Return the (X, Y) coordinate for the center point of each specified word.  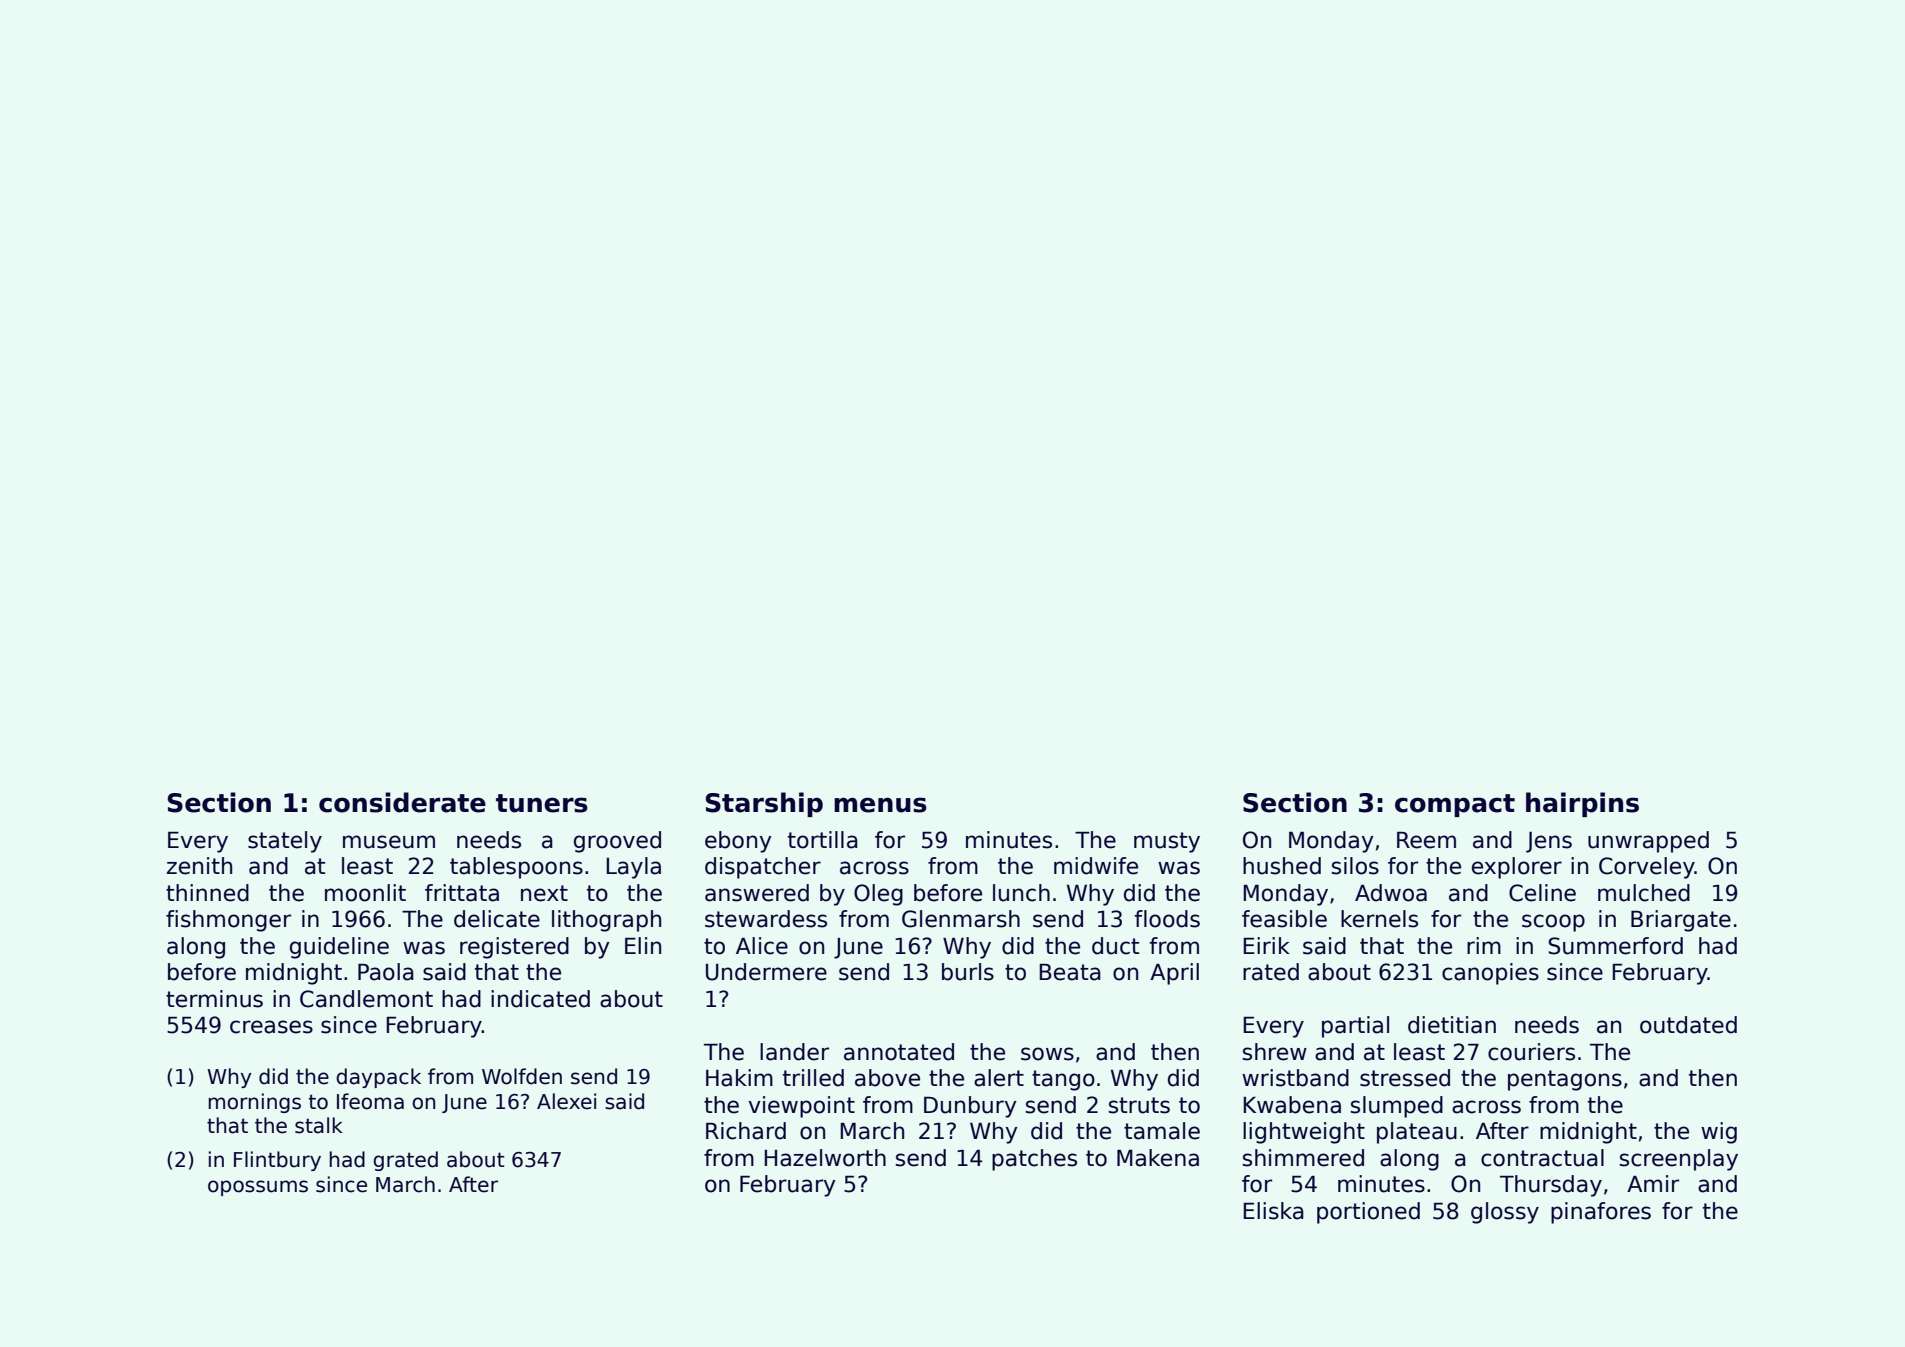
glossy (1505, 1213)
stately (285, 842)
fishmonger (228, 921)
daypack (378, 1078)
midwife (1096, 866)
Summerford (1615, 946)
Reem (1426, 840)
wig (1719, 1133)
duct (1115, 946)
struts (1139, 1105)
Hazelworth (825, 1158)
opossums (258, 1188)
